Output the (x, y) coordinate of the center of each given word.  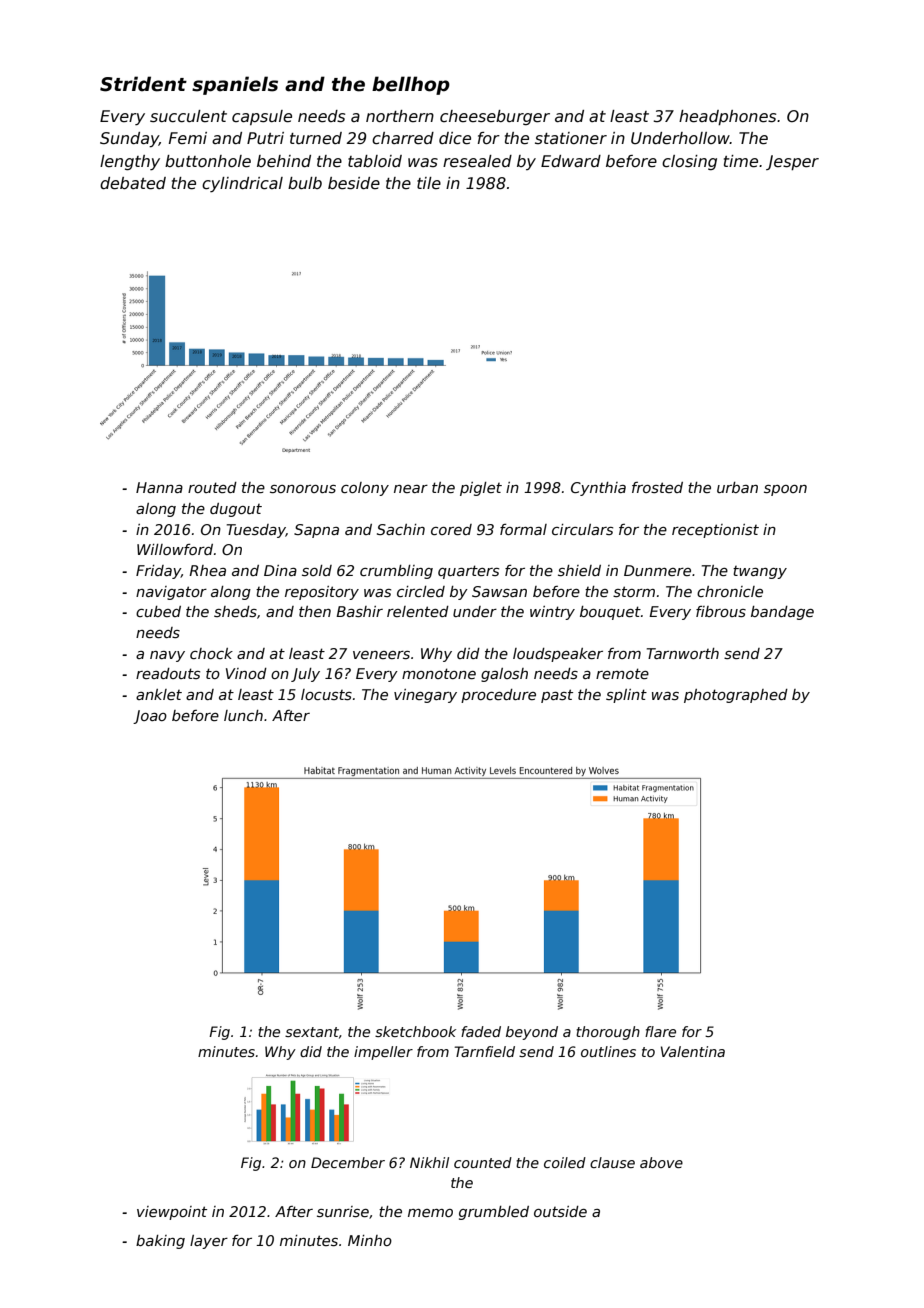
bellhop (411, 85)
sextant (312, 1032)
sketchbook (415, 1031)
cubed (158, 611)
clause (612, 1162)
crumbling (396, 572)
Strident (143, 84)
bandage (782, 613)
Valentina (693, 1051)
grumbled (494, 1213)
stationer (571, 138)
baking (160, 1242)
